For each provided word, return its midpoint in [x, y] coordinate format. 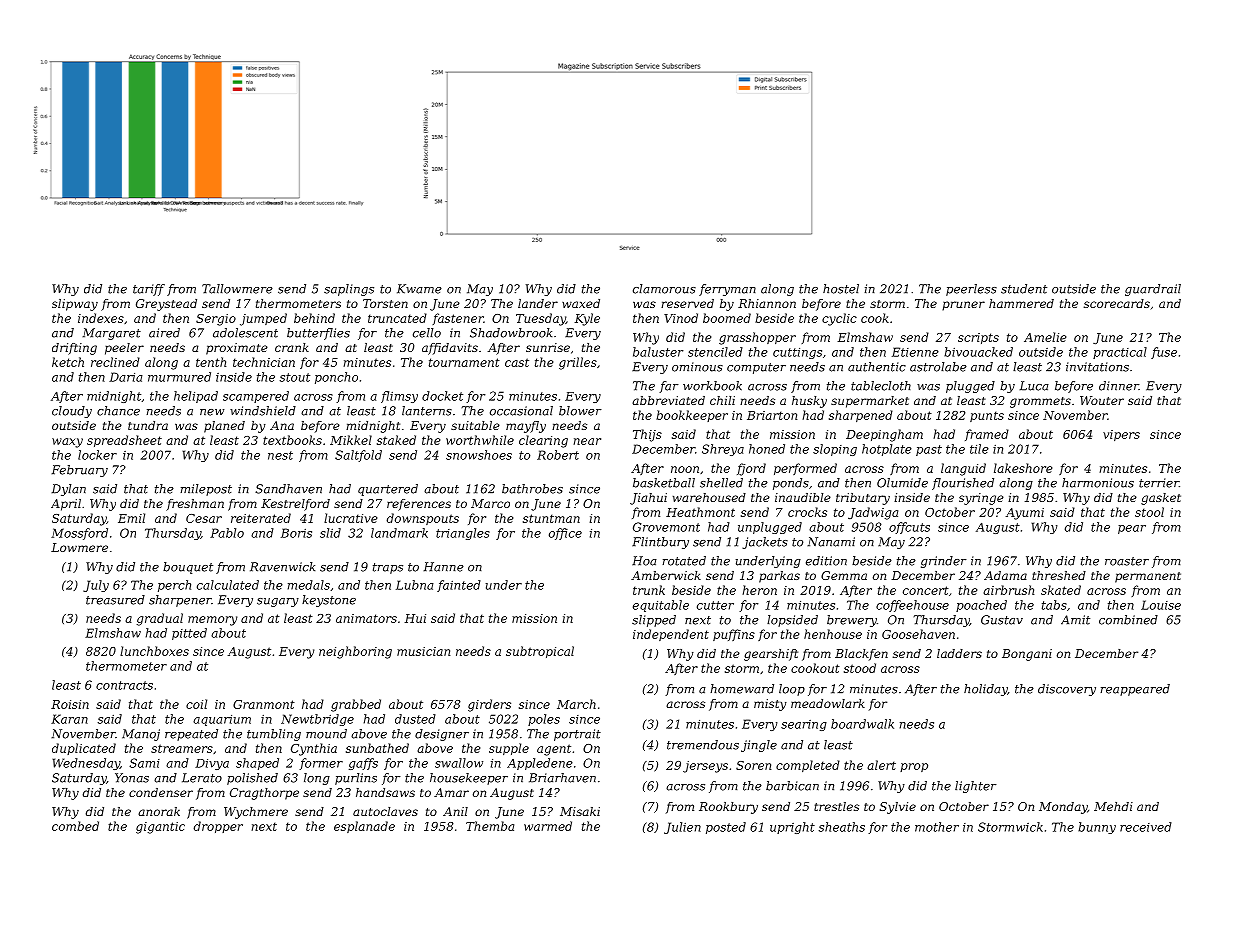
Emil [131, 518]
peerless [971, 290]
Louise [1161, 605]
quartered [388, 490]
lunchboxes [154, 651]
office [565, 534]
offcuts [909, 528]
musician [423, 651]
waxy [67, 443]
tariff [149, 290]
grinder [944, 562]
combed [75, 826]
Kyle [587, 319]
